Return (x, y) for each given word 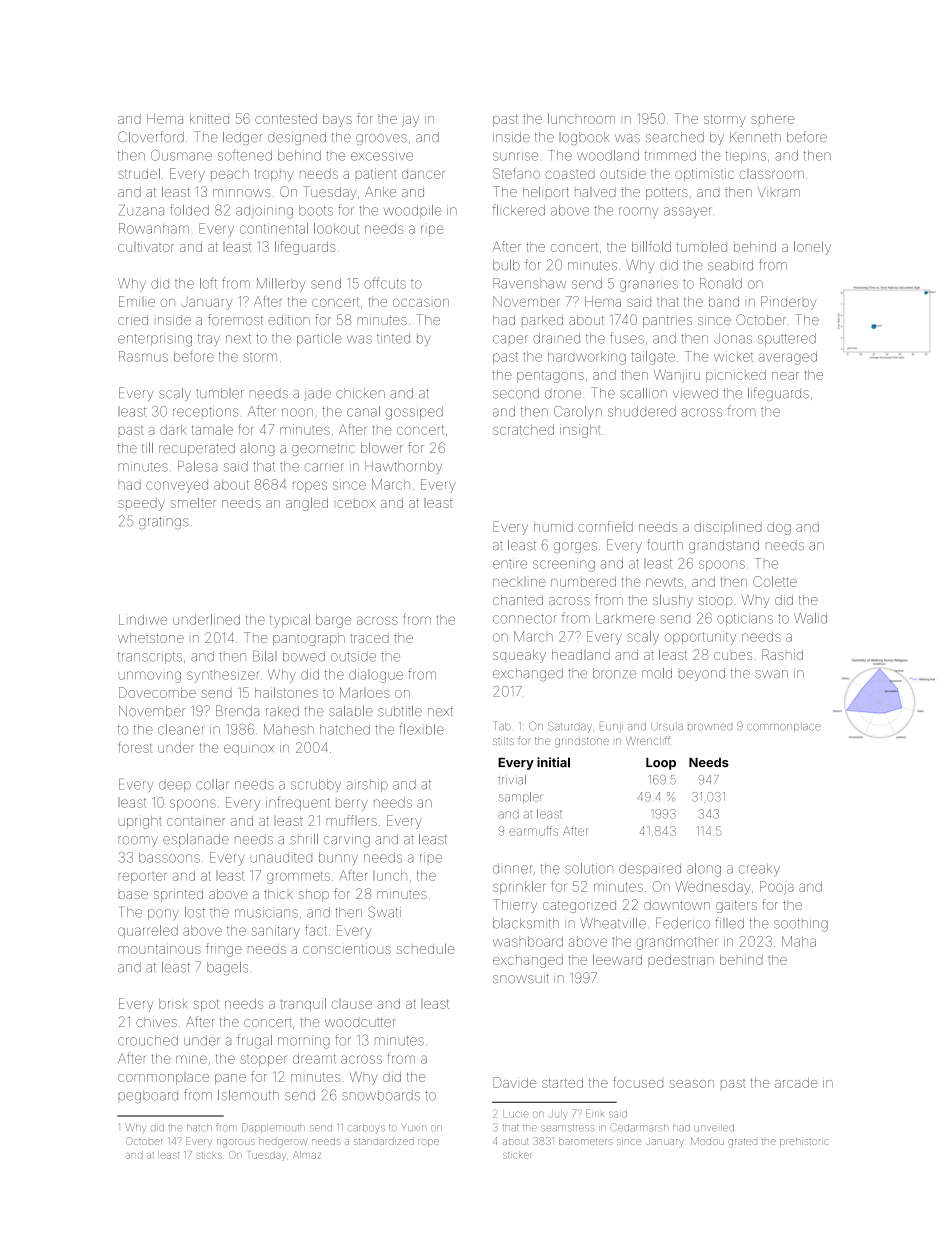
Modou (707, 1141)
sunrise (515, 155)
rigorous (236, 1143)
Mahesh (289, 729)
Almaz (307, 1155)
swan (772, 674)
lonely (812, 248)
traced (369, 638)
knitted (209, 118)
